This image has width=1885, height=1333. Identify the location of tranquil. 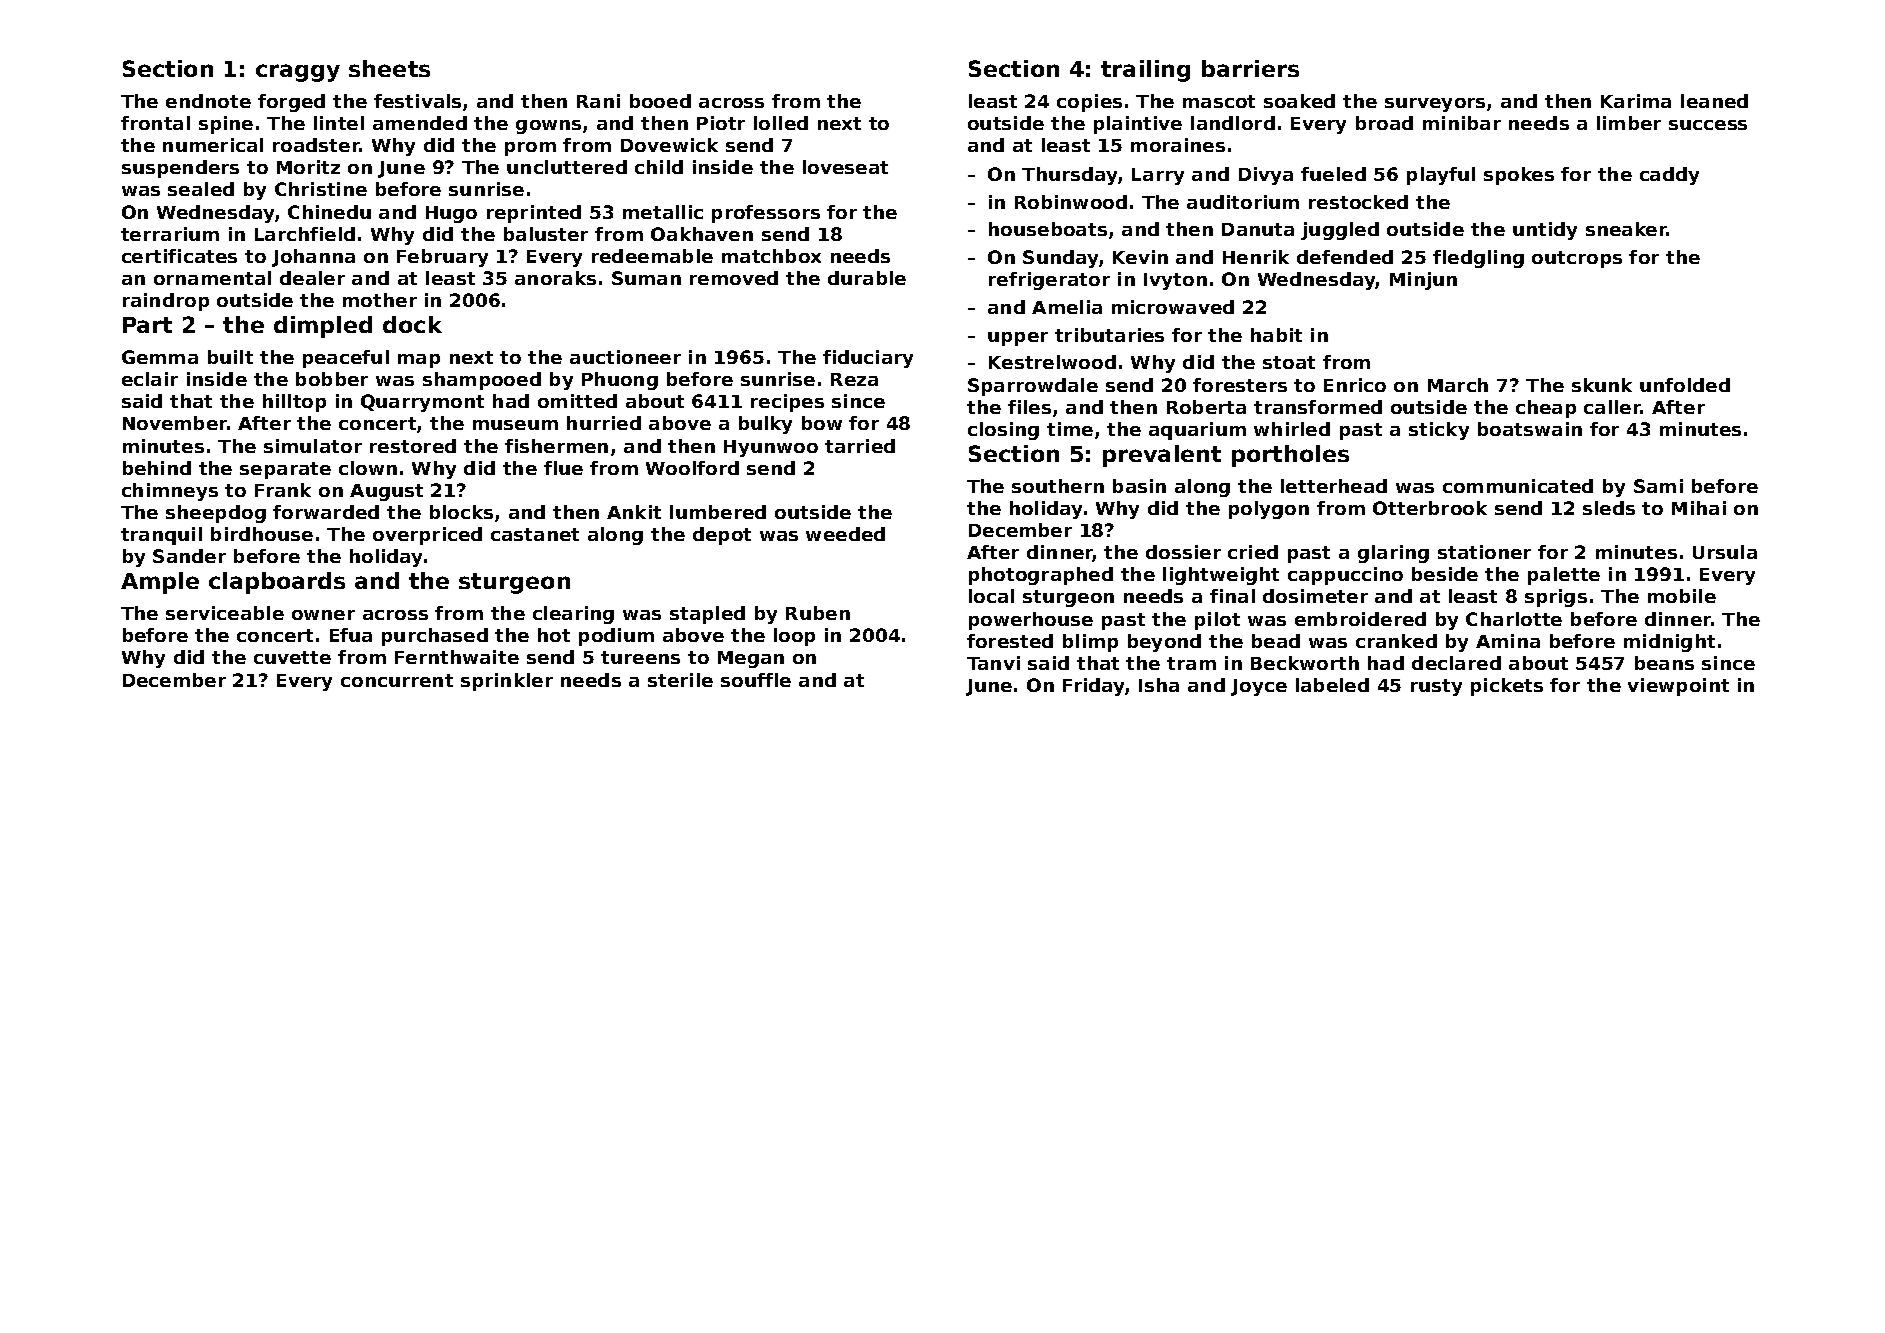
(161, 536).
